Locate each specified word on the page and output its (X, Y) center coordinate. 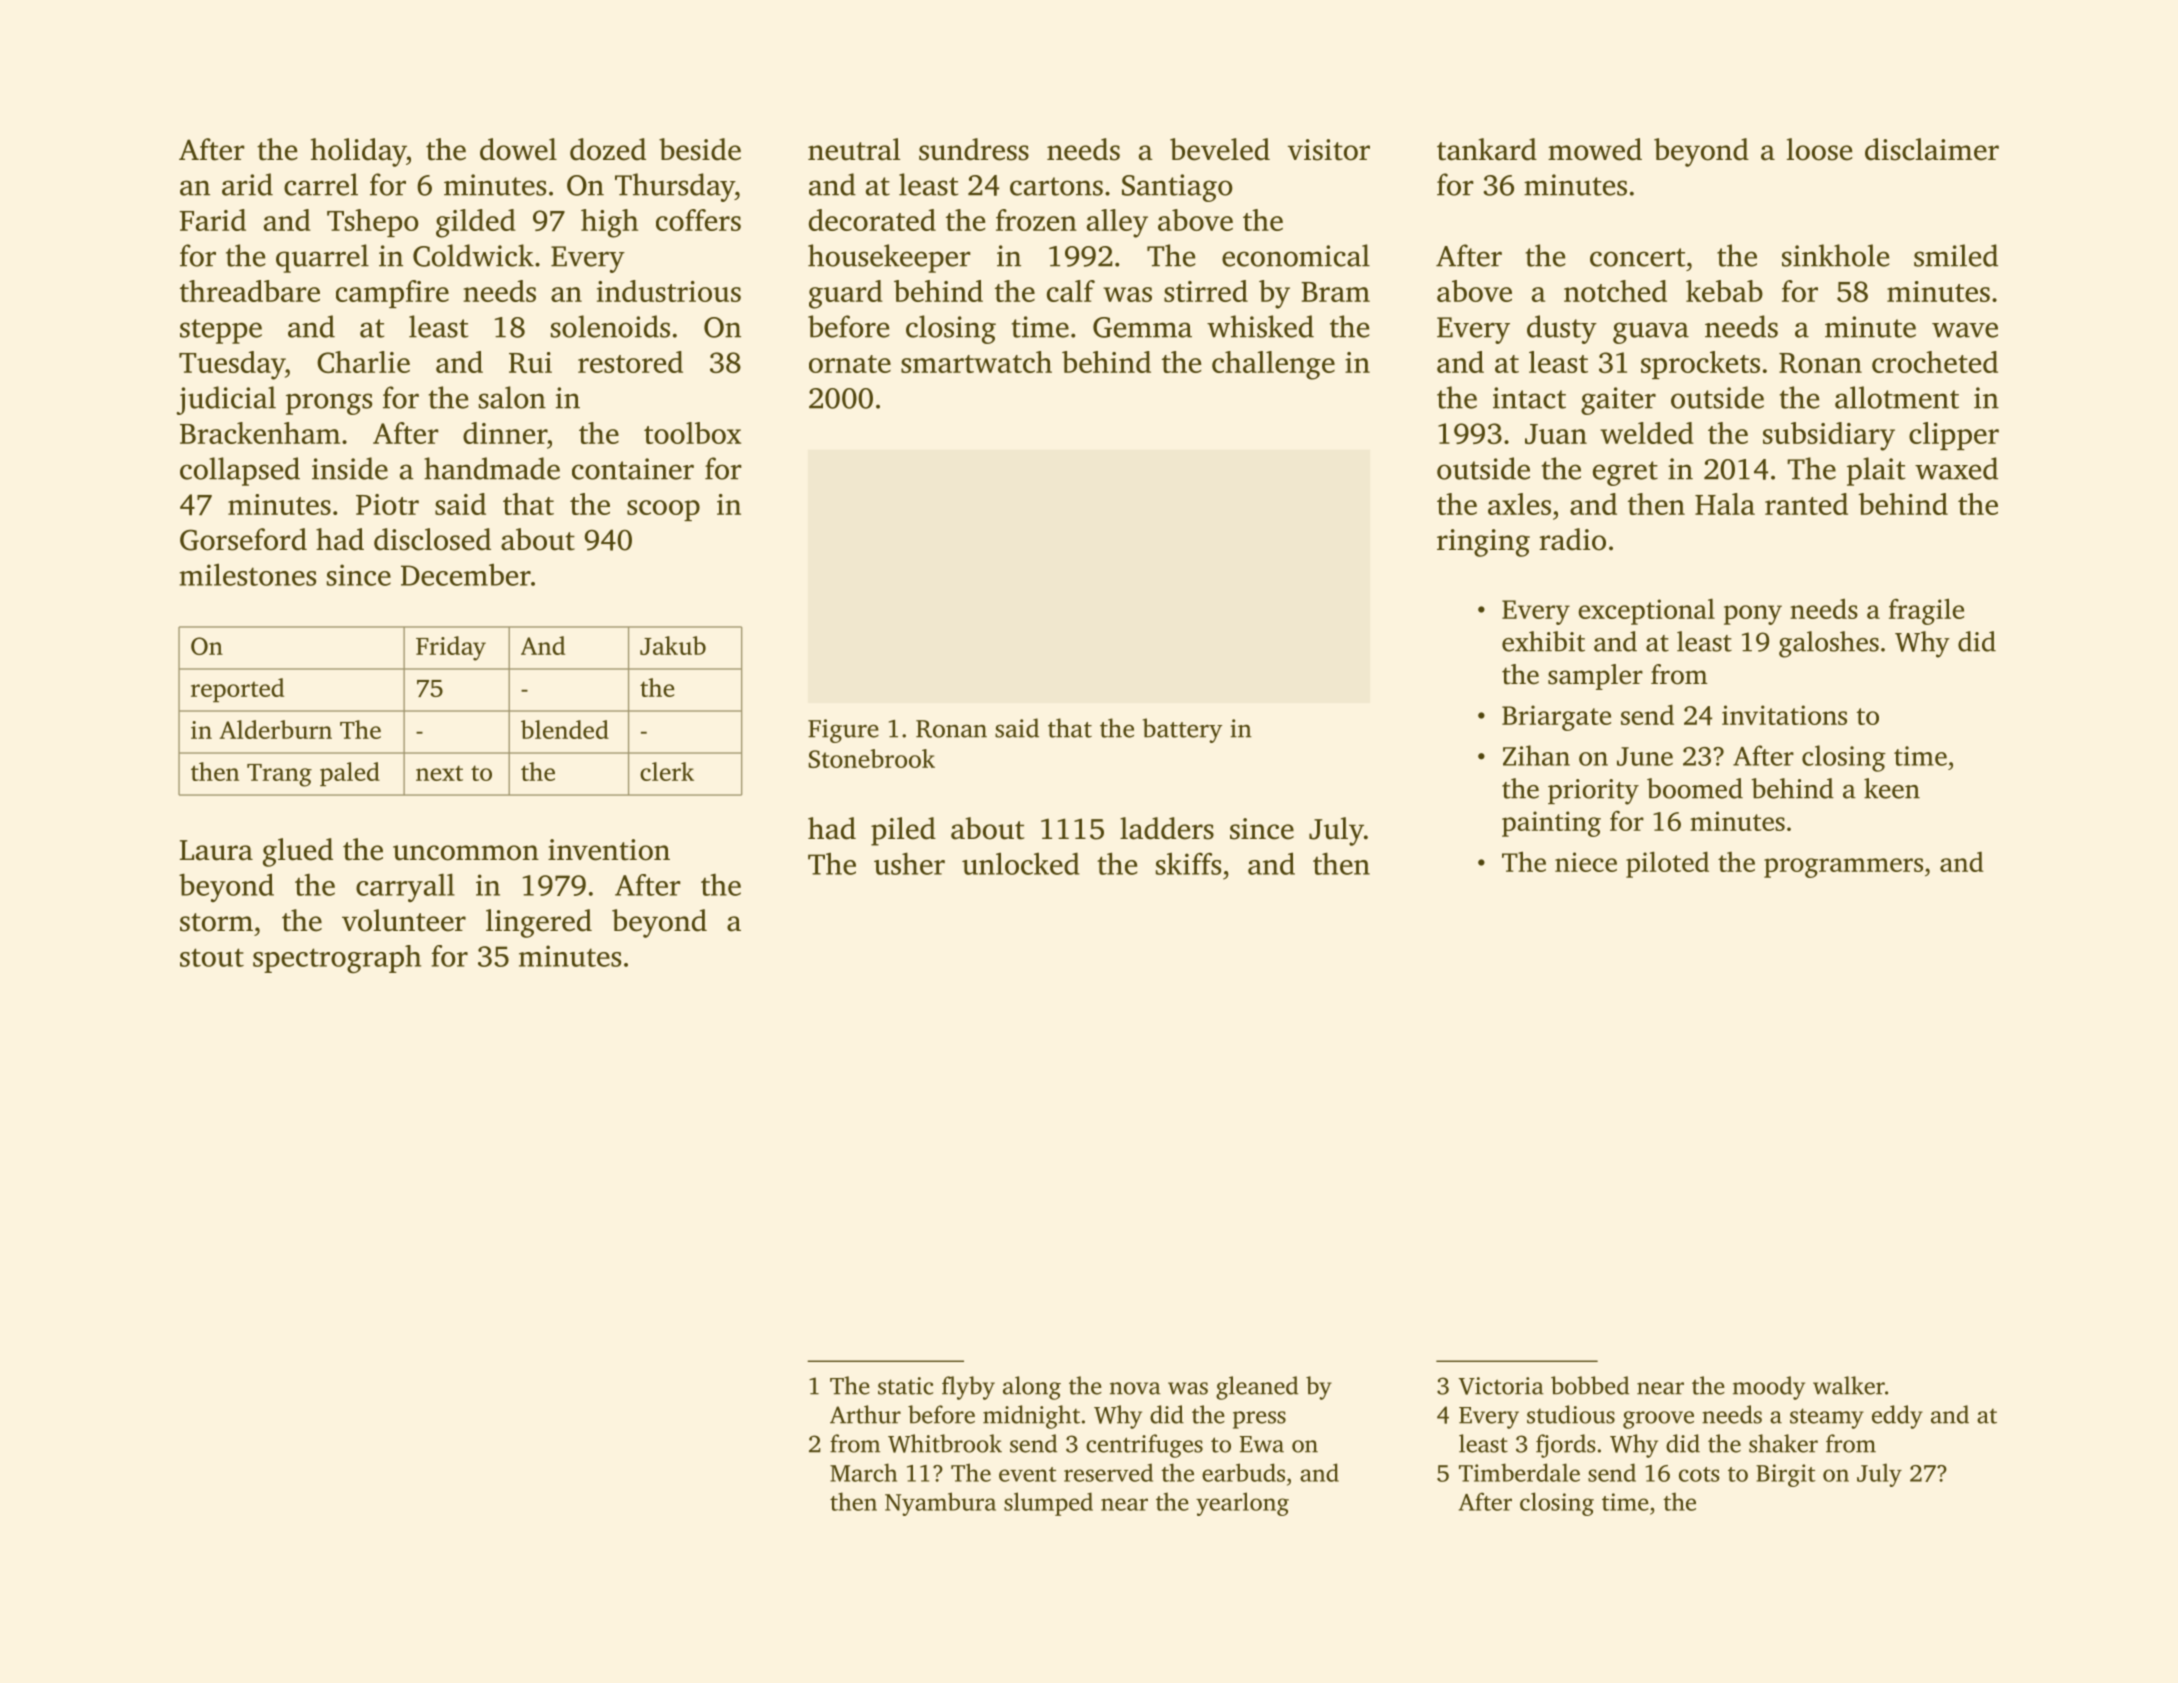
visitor (1329, 150)
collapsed (240, 471)
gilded (476, 223)
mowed (1595, 149)
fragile (1926, 611)
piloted (1667, 864)
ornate (850, 364)
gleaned (1257, 1388)
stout (212, 957)
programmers (1843, 868)
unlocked (1021, 863)
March (863, 1472)
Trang (279, 775)
